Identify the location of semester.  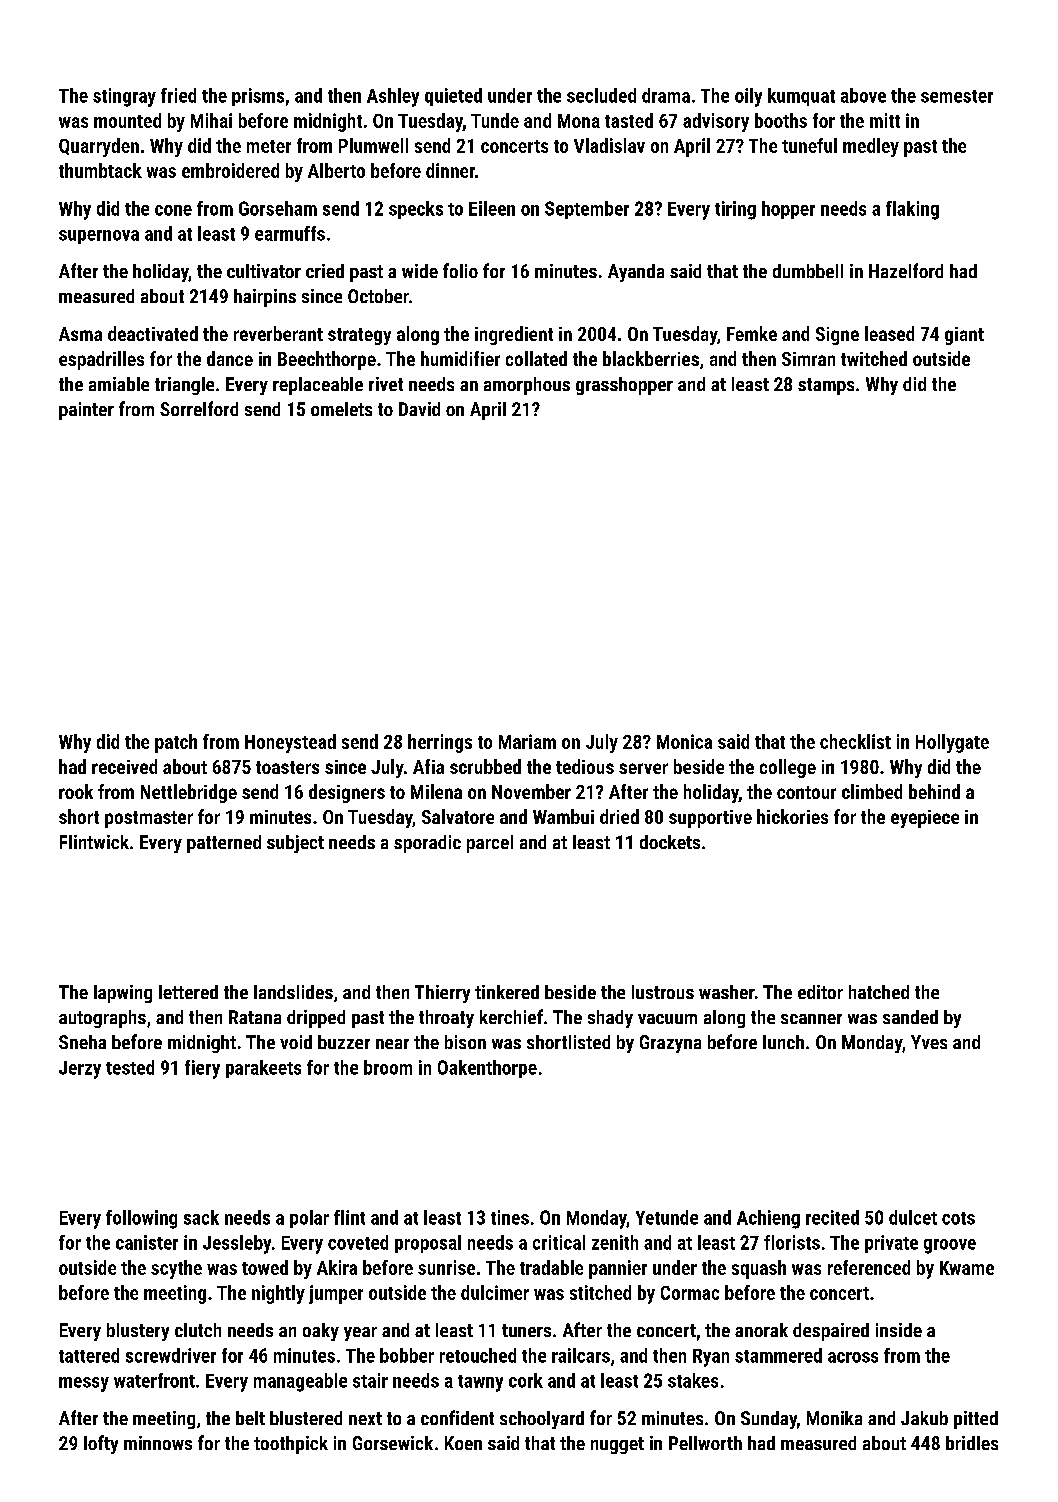
(957, 96).
